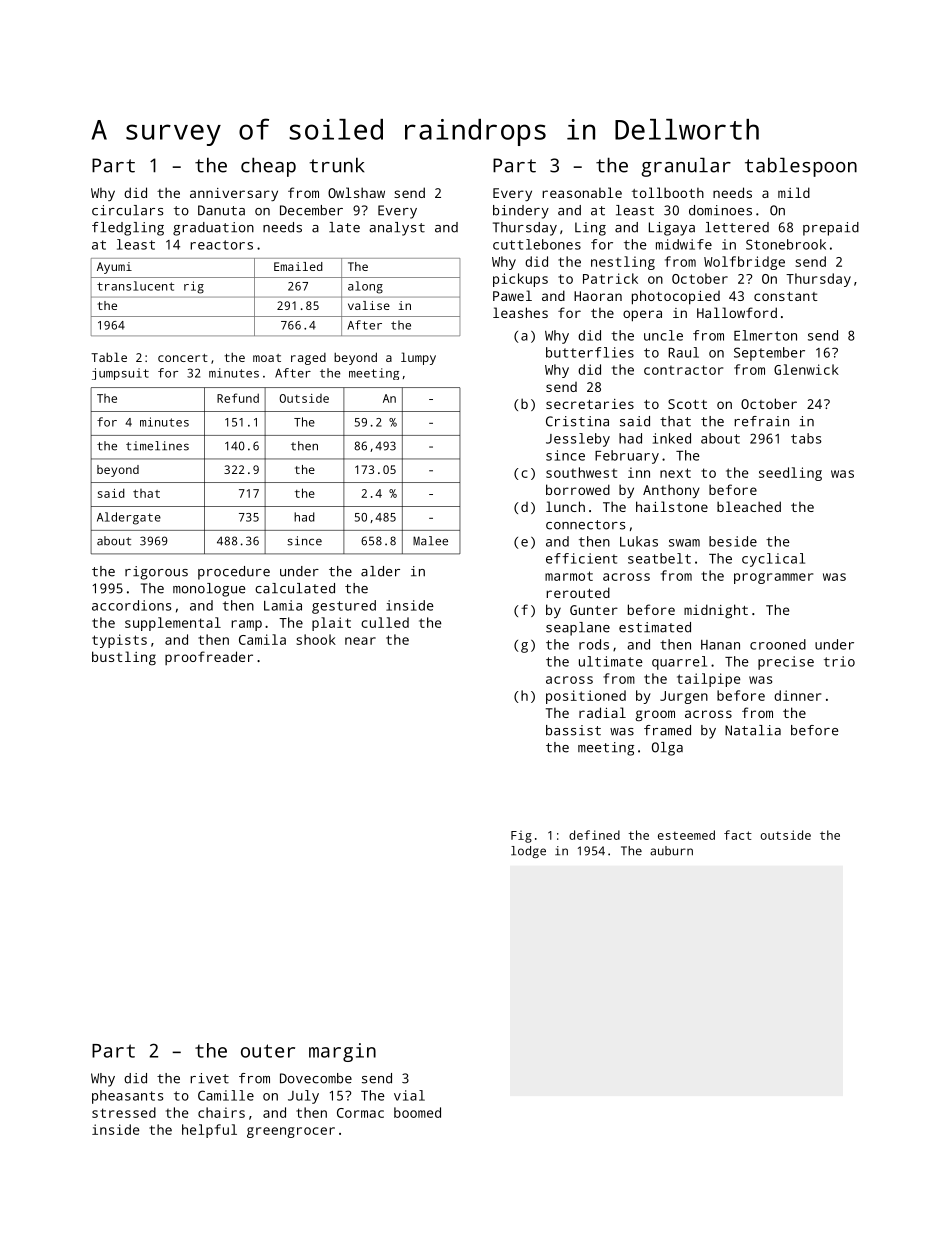  I want to click on timelines, so click(157, 446).
